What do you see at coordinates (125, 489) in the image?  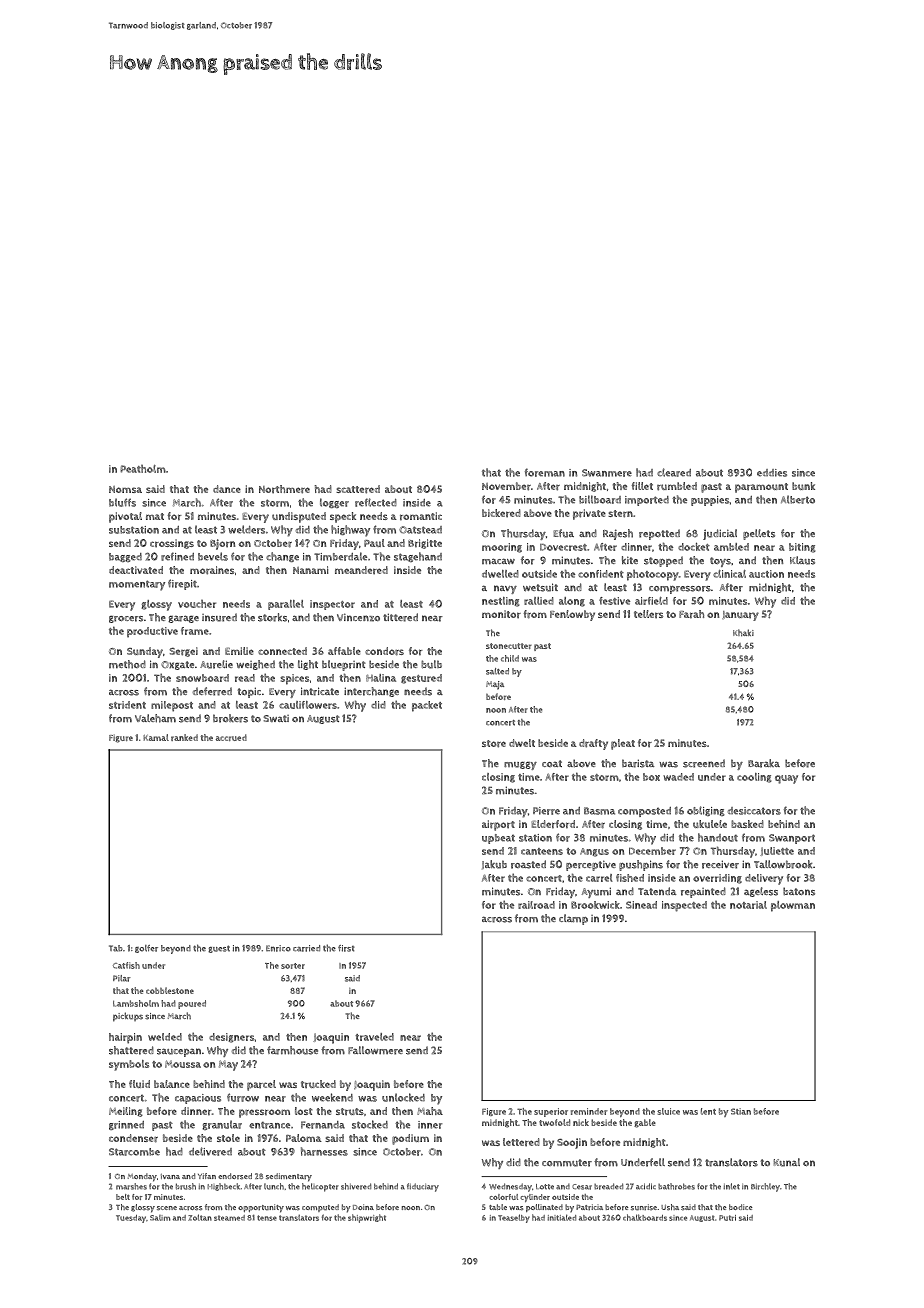 I see `Nomsa` at bounding box center [125, 489].
